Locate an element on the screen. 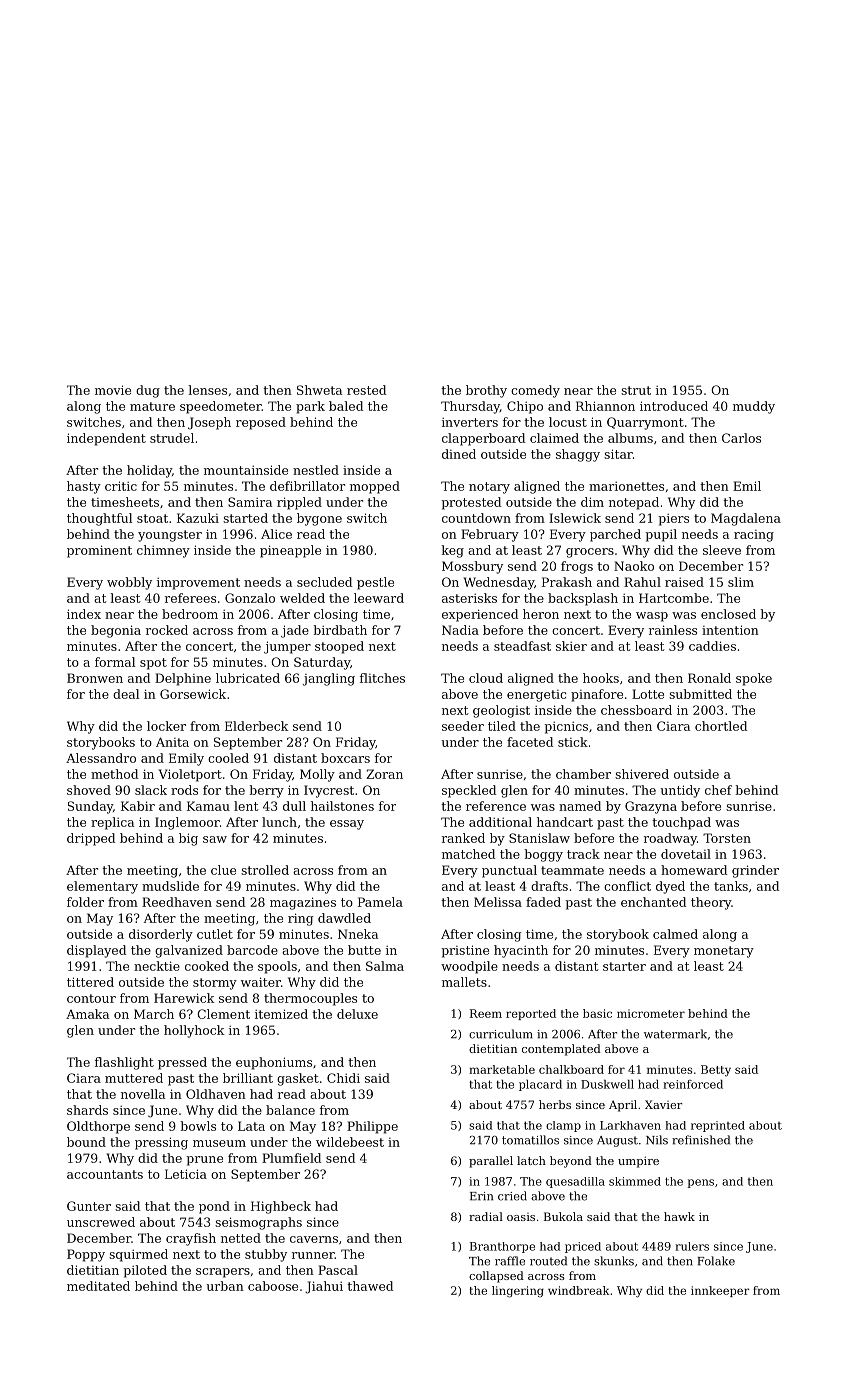 This screenshot has width=849, height=1400. watermark is located at coordinates (675, 1034).
